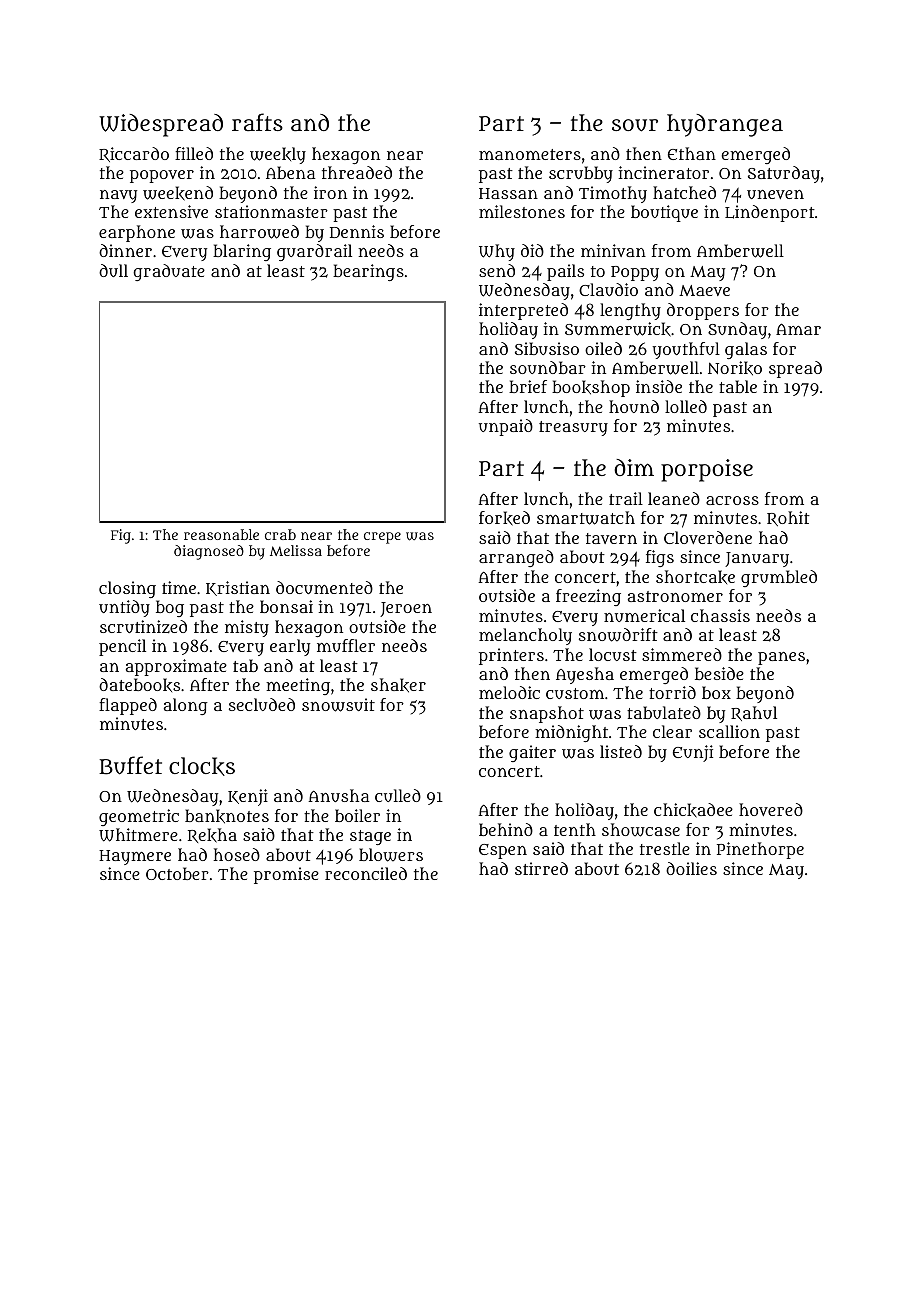  I want to click on incinerator, so click(664, 172).
